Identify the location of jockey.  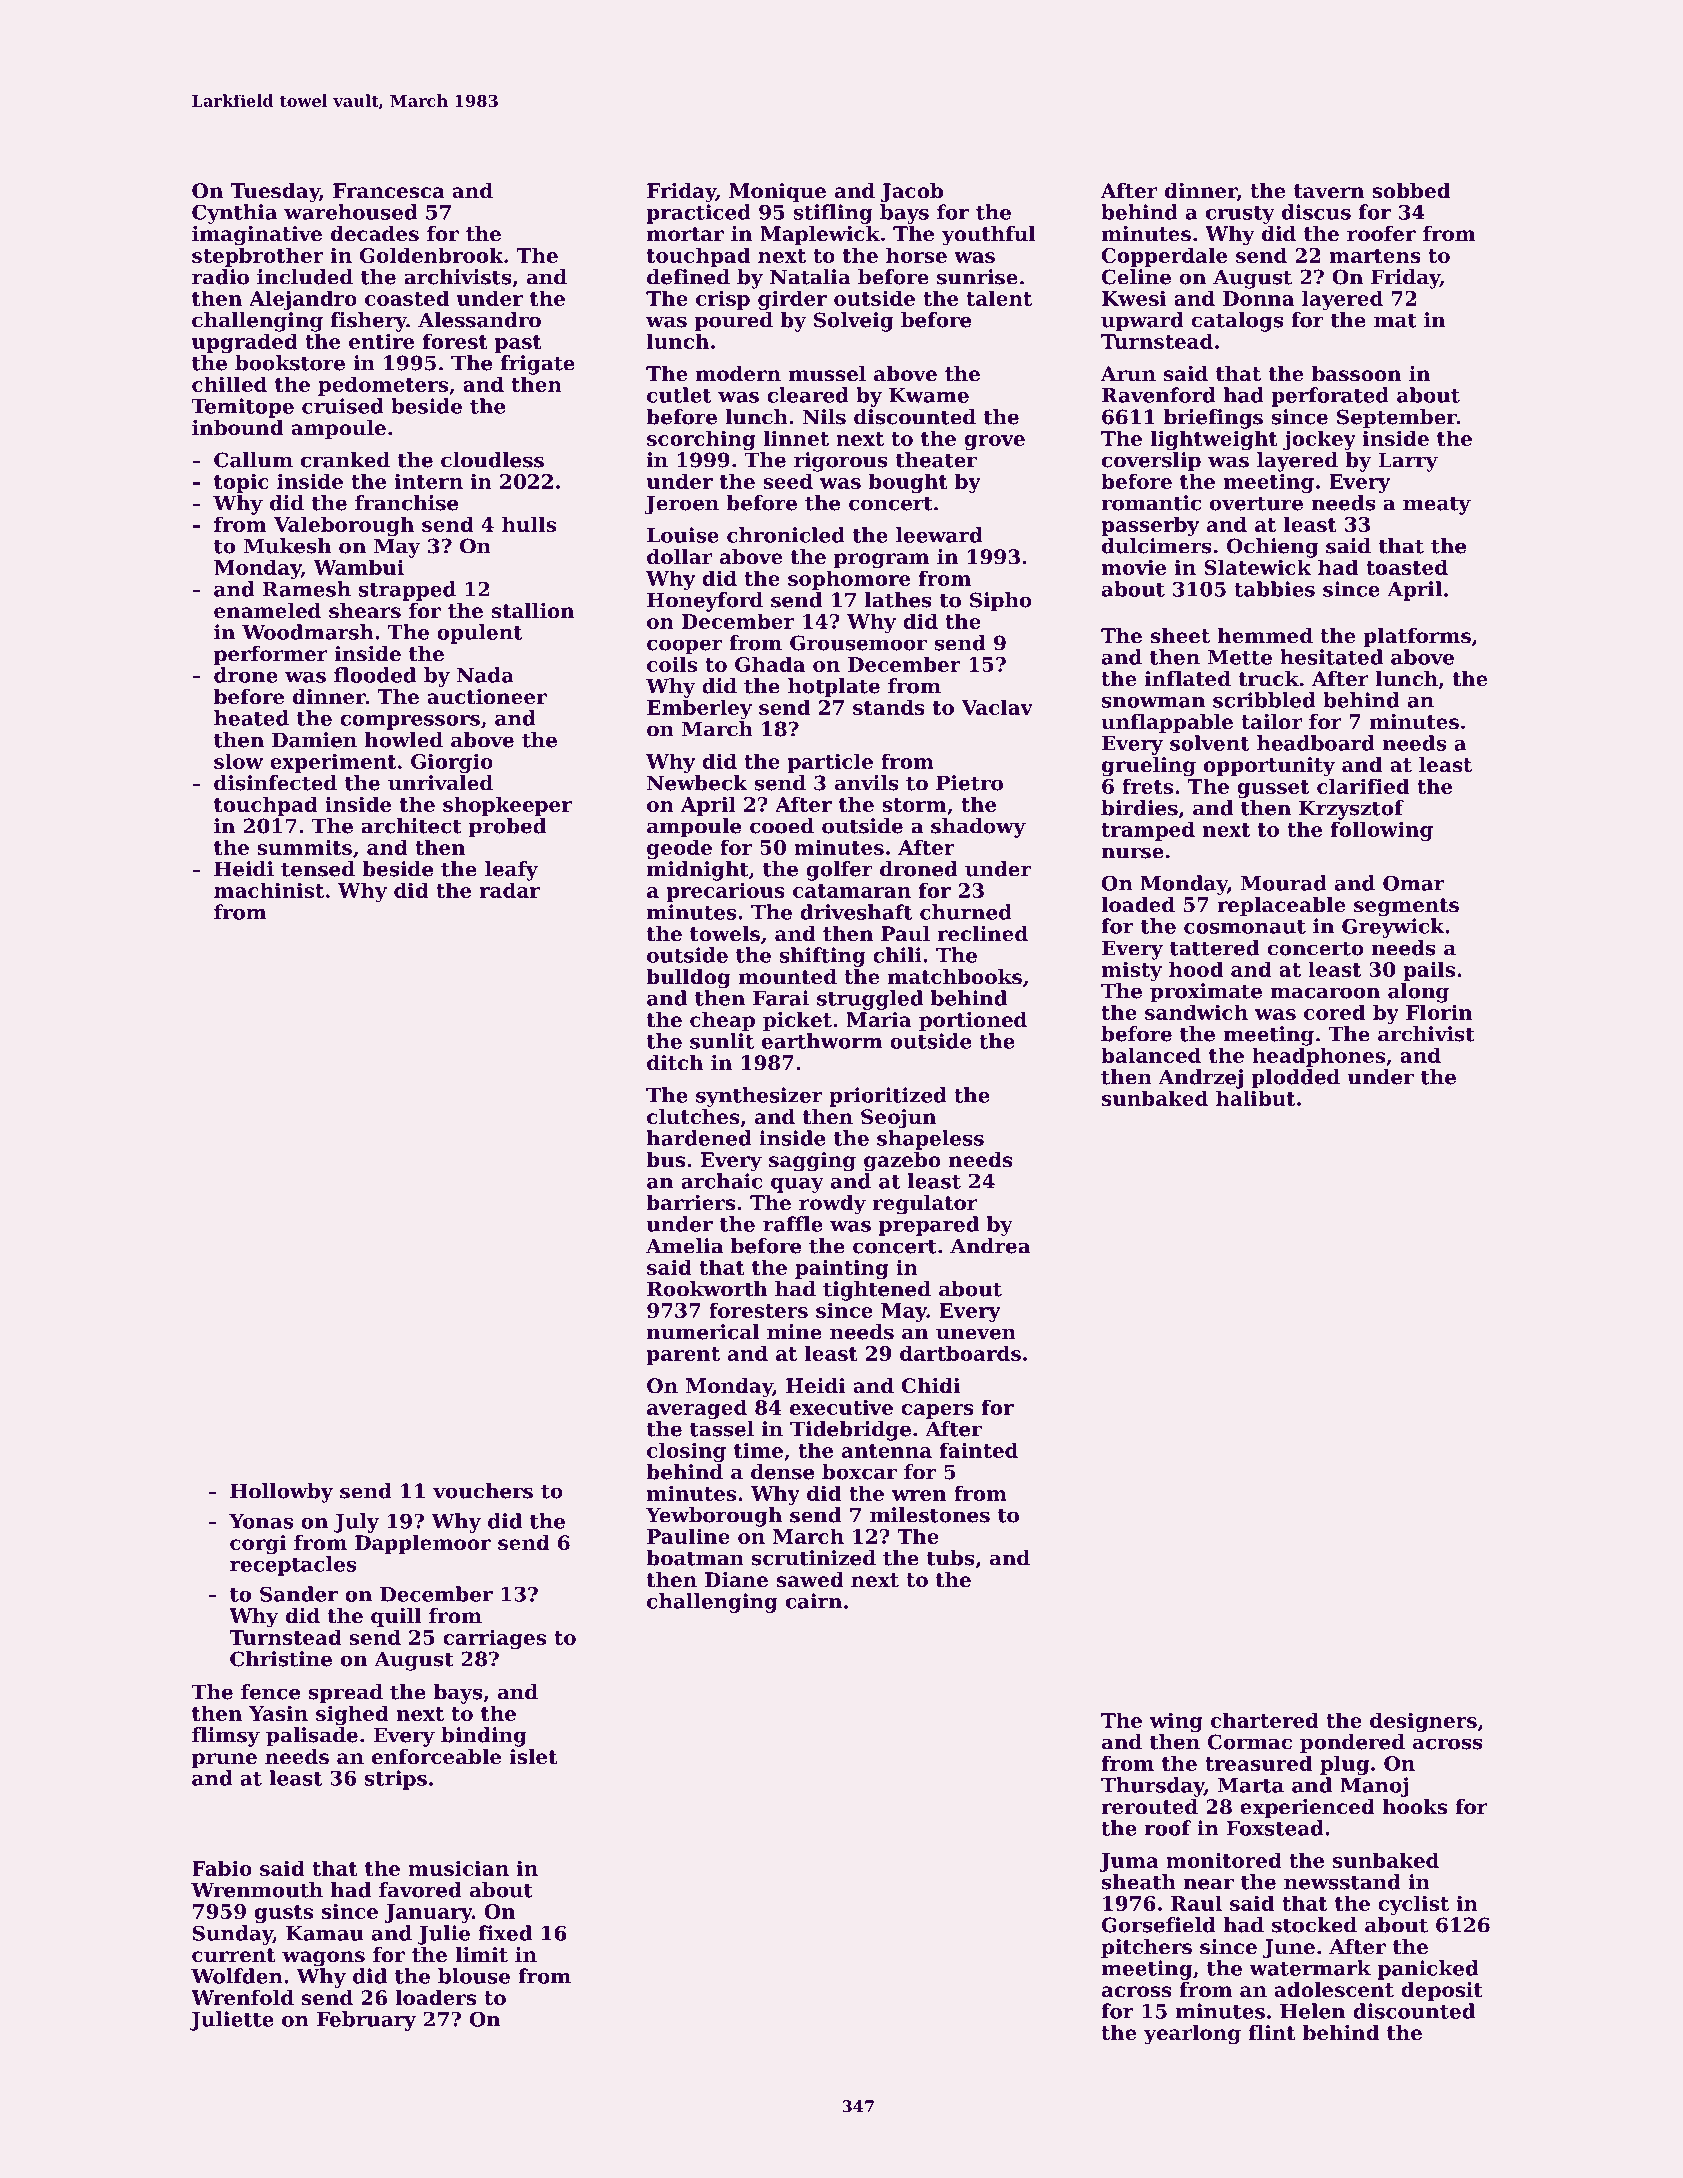
(1319, 440).
